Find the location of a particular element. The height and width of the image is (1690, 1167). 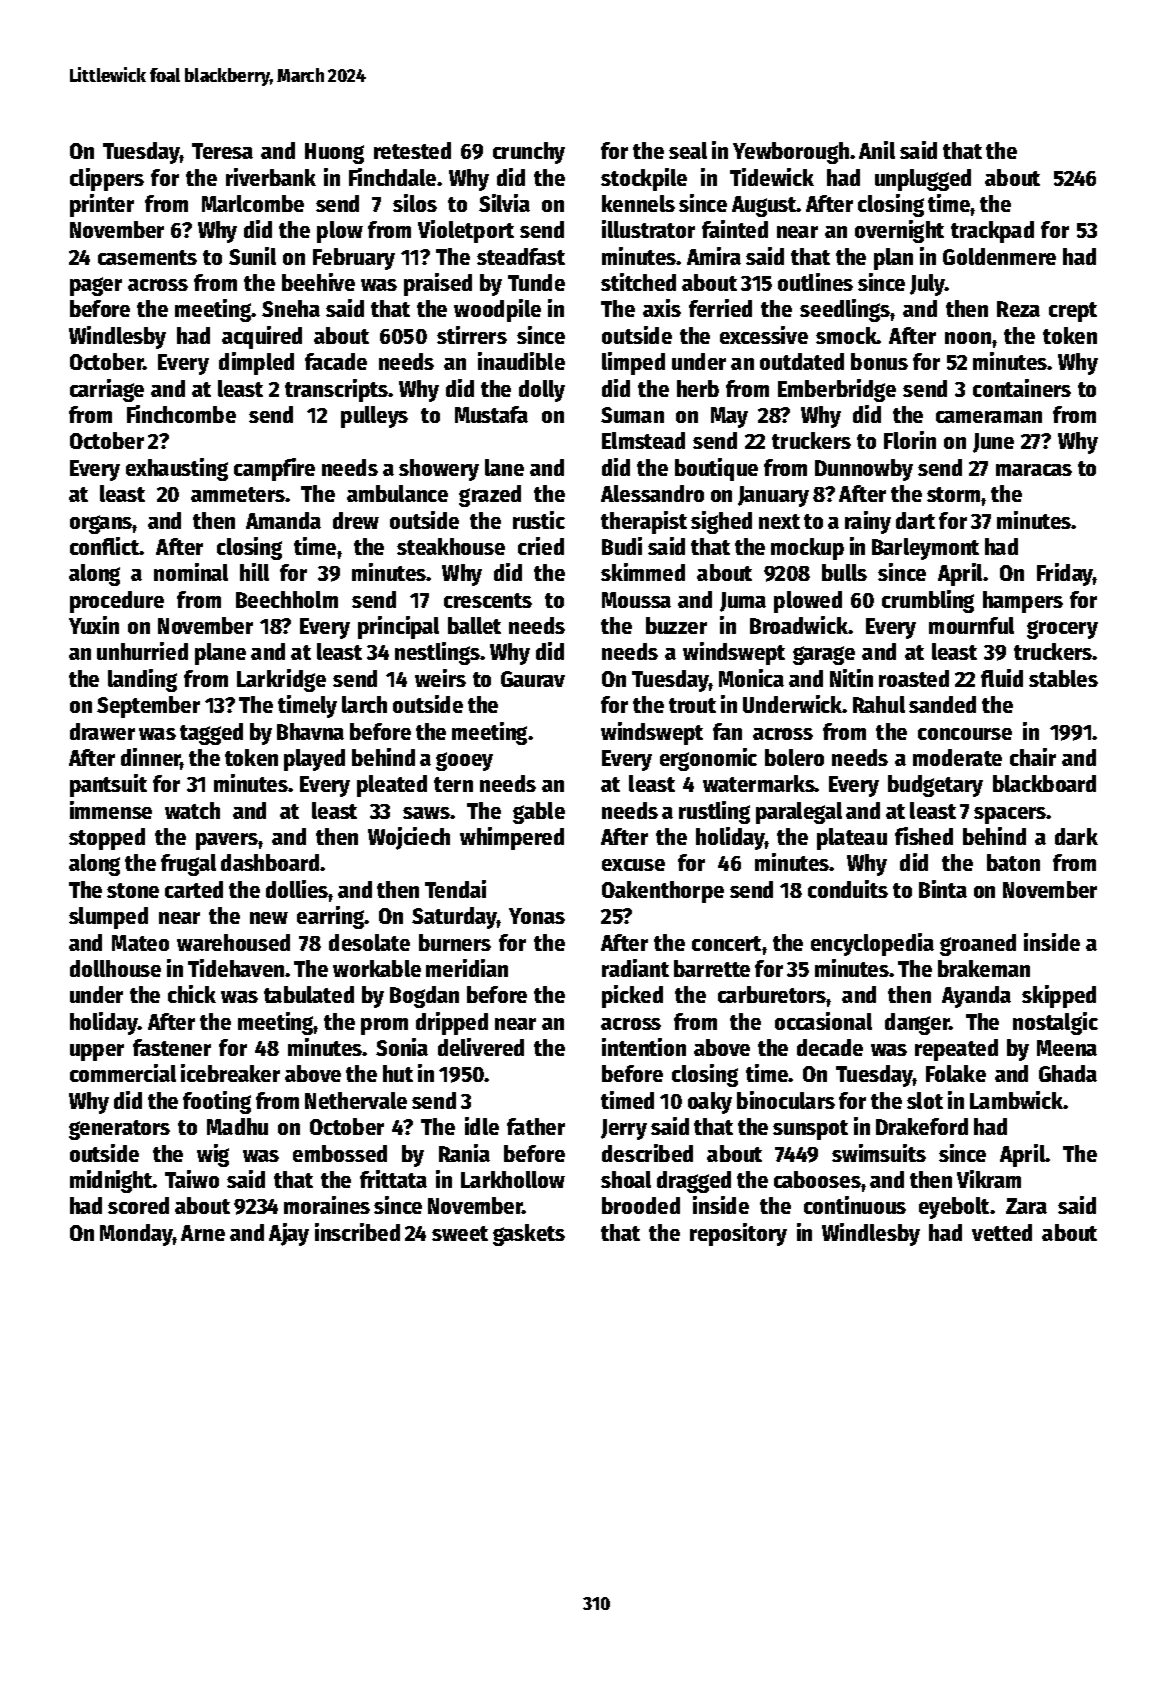

weirs is located at coordinates (440, 678).
